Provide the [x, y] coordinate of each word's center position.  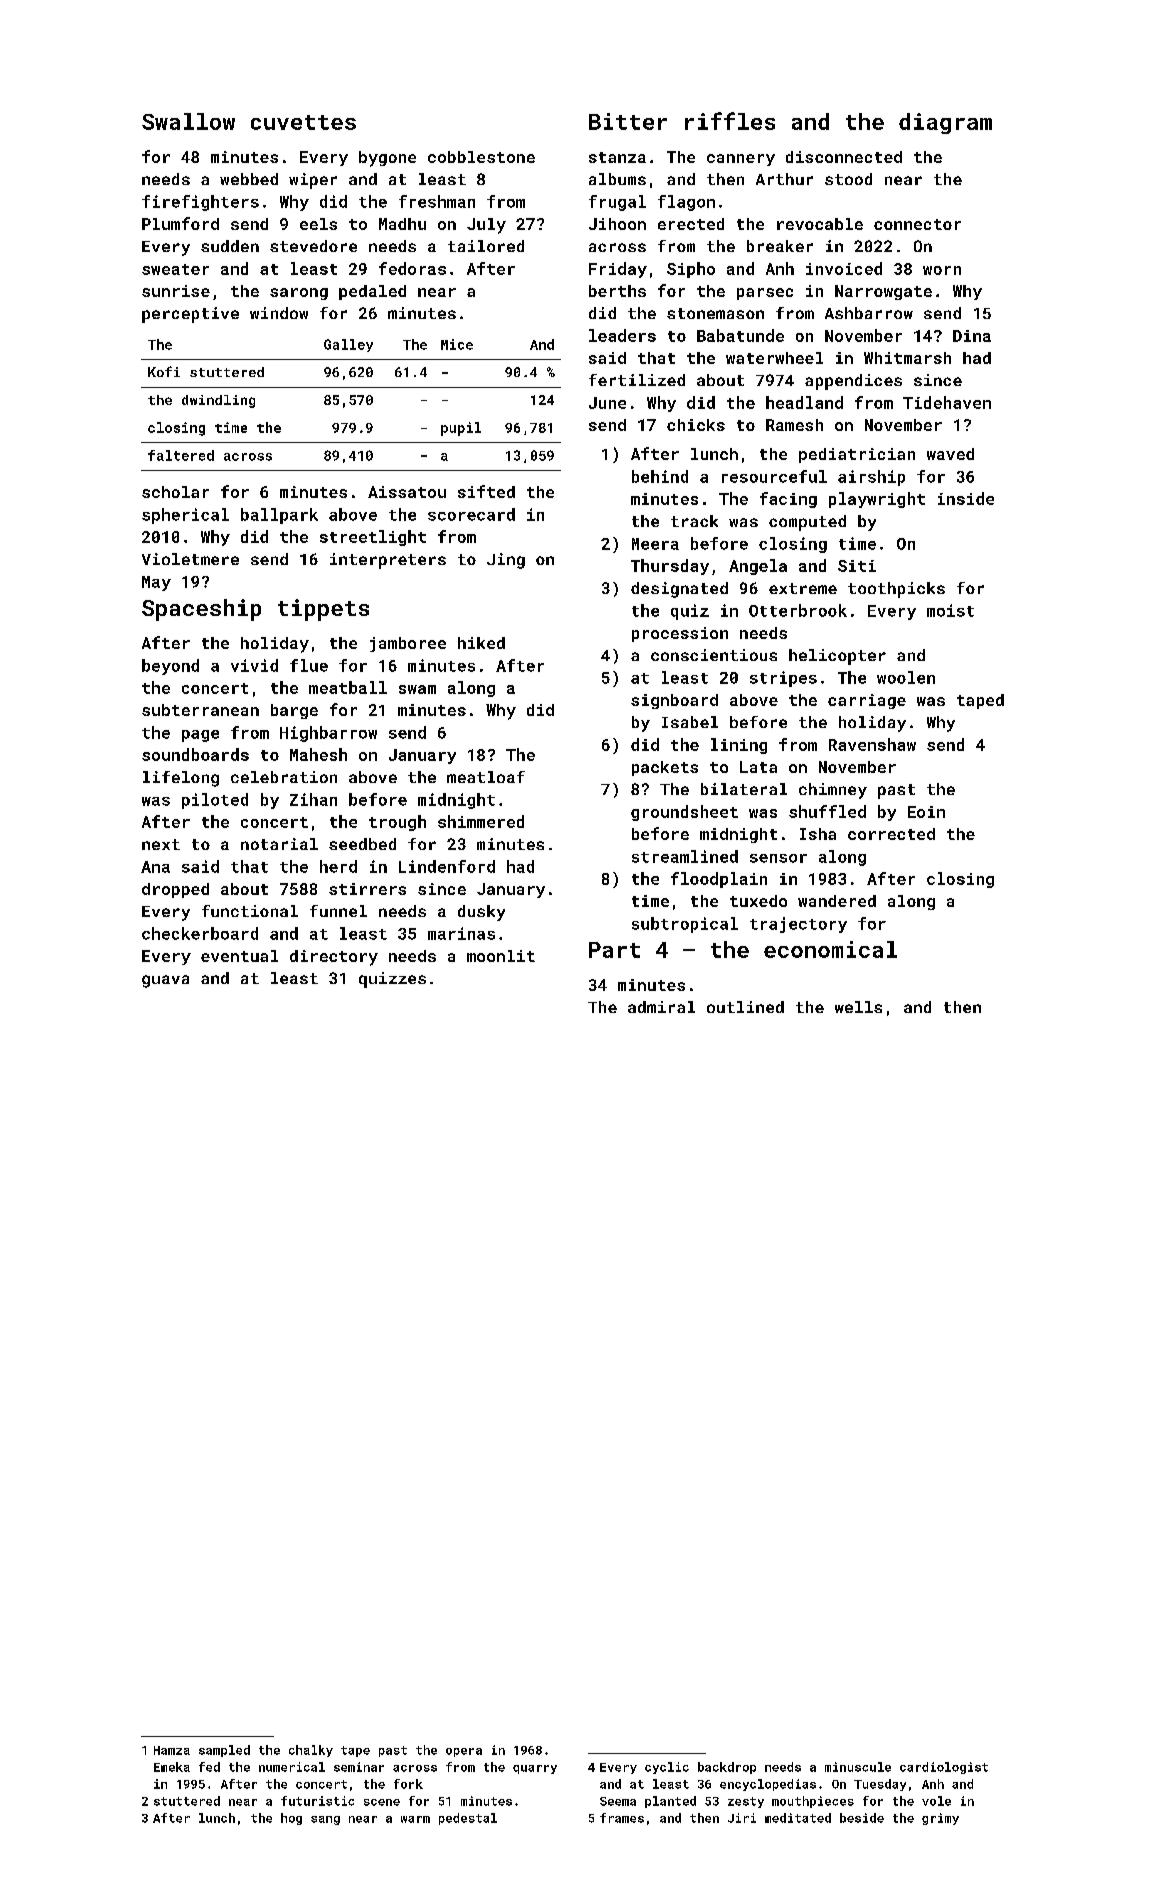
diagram [945, 123]
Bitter [628, 121]
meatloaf [486, 777]
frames [622, 1818]
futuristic [317, 1801]
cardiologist [944, 1768]
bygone [387, 159]
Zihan [313, 799]
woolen [906, 677]
